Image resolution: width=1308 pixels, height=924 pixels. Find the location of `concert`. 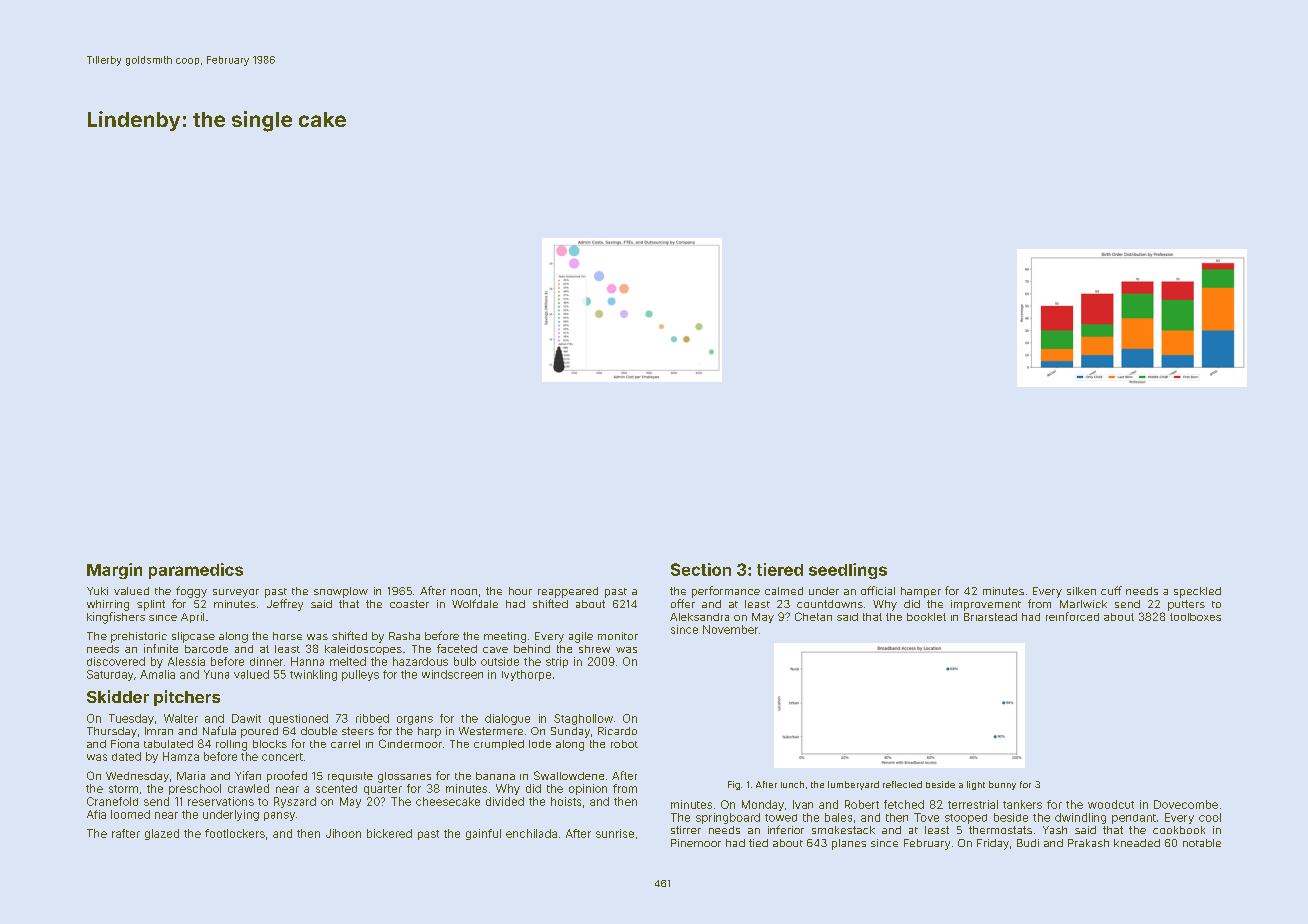

concert is located at coordinates (282, 757).
